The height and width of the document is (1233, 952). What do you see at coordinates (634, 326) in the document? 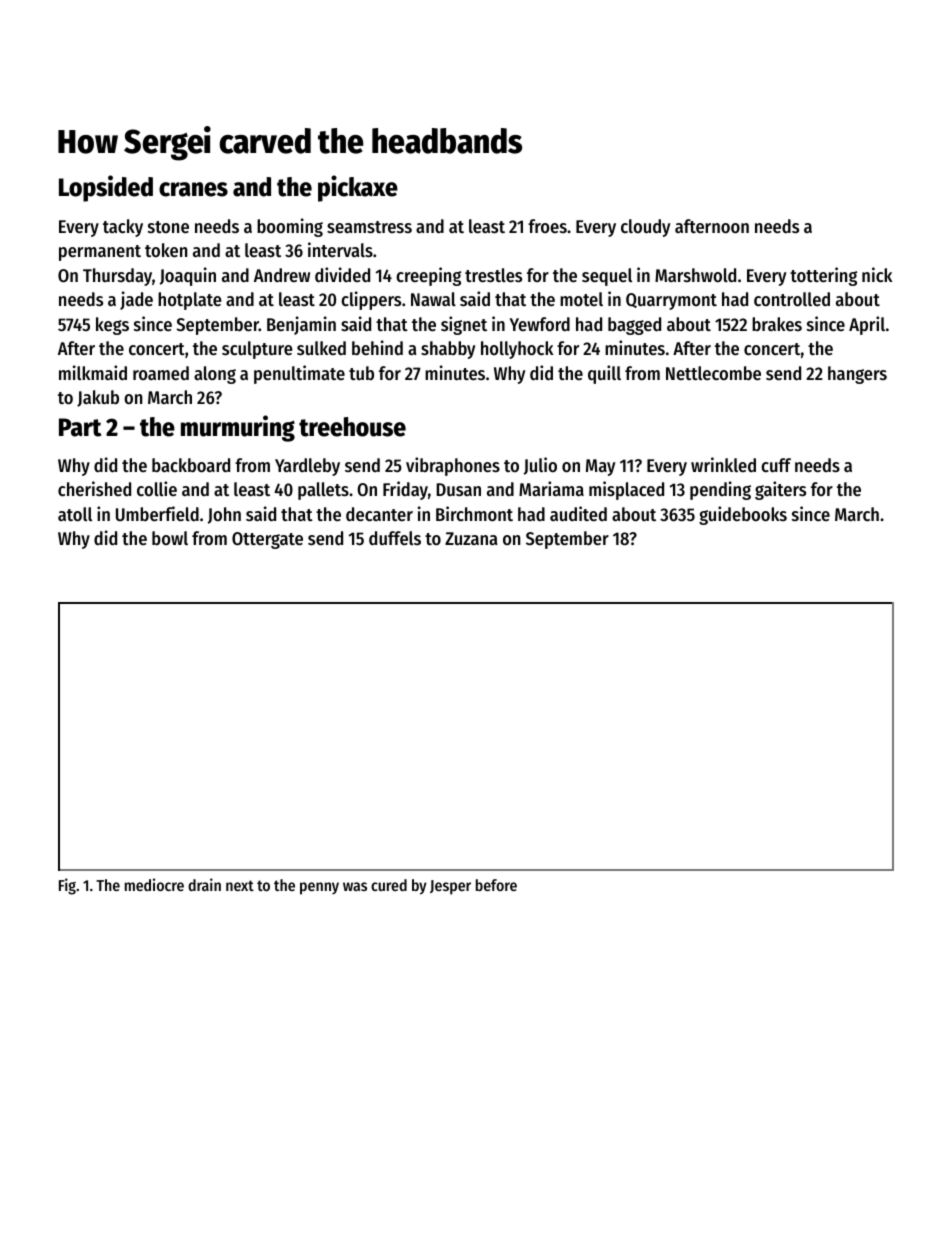
I see `bagged` at bounding box center [634, 326].
